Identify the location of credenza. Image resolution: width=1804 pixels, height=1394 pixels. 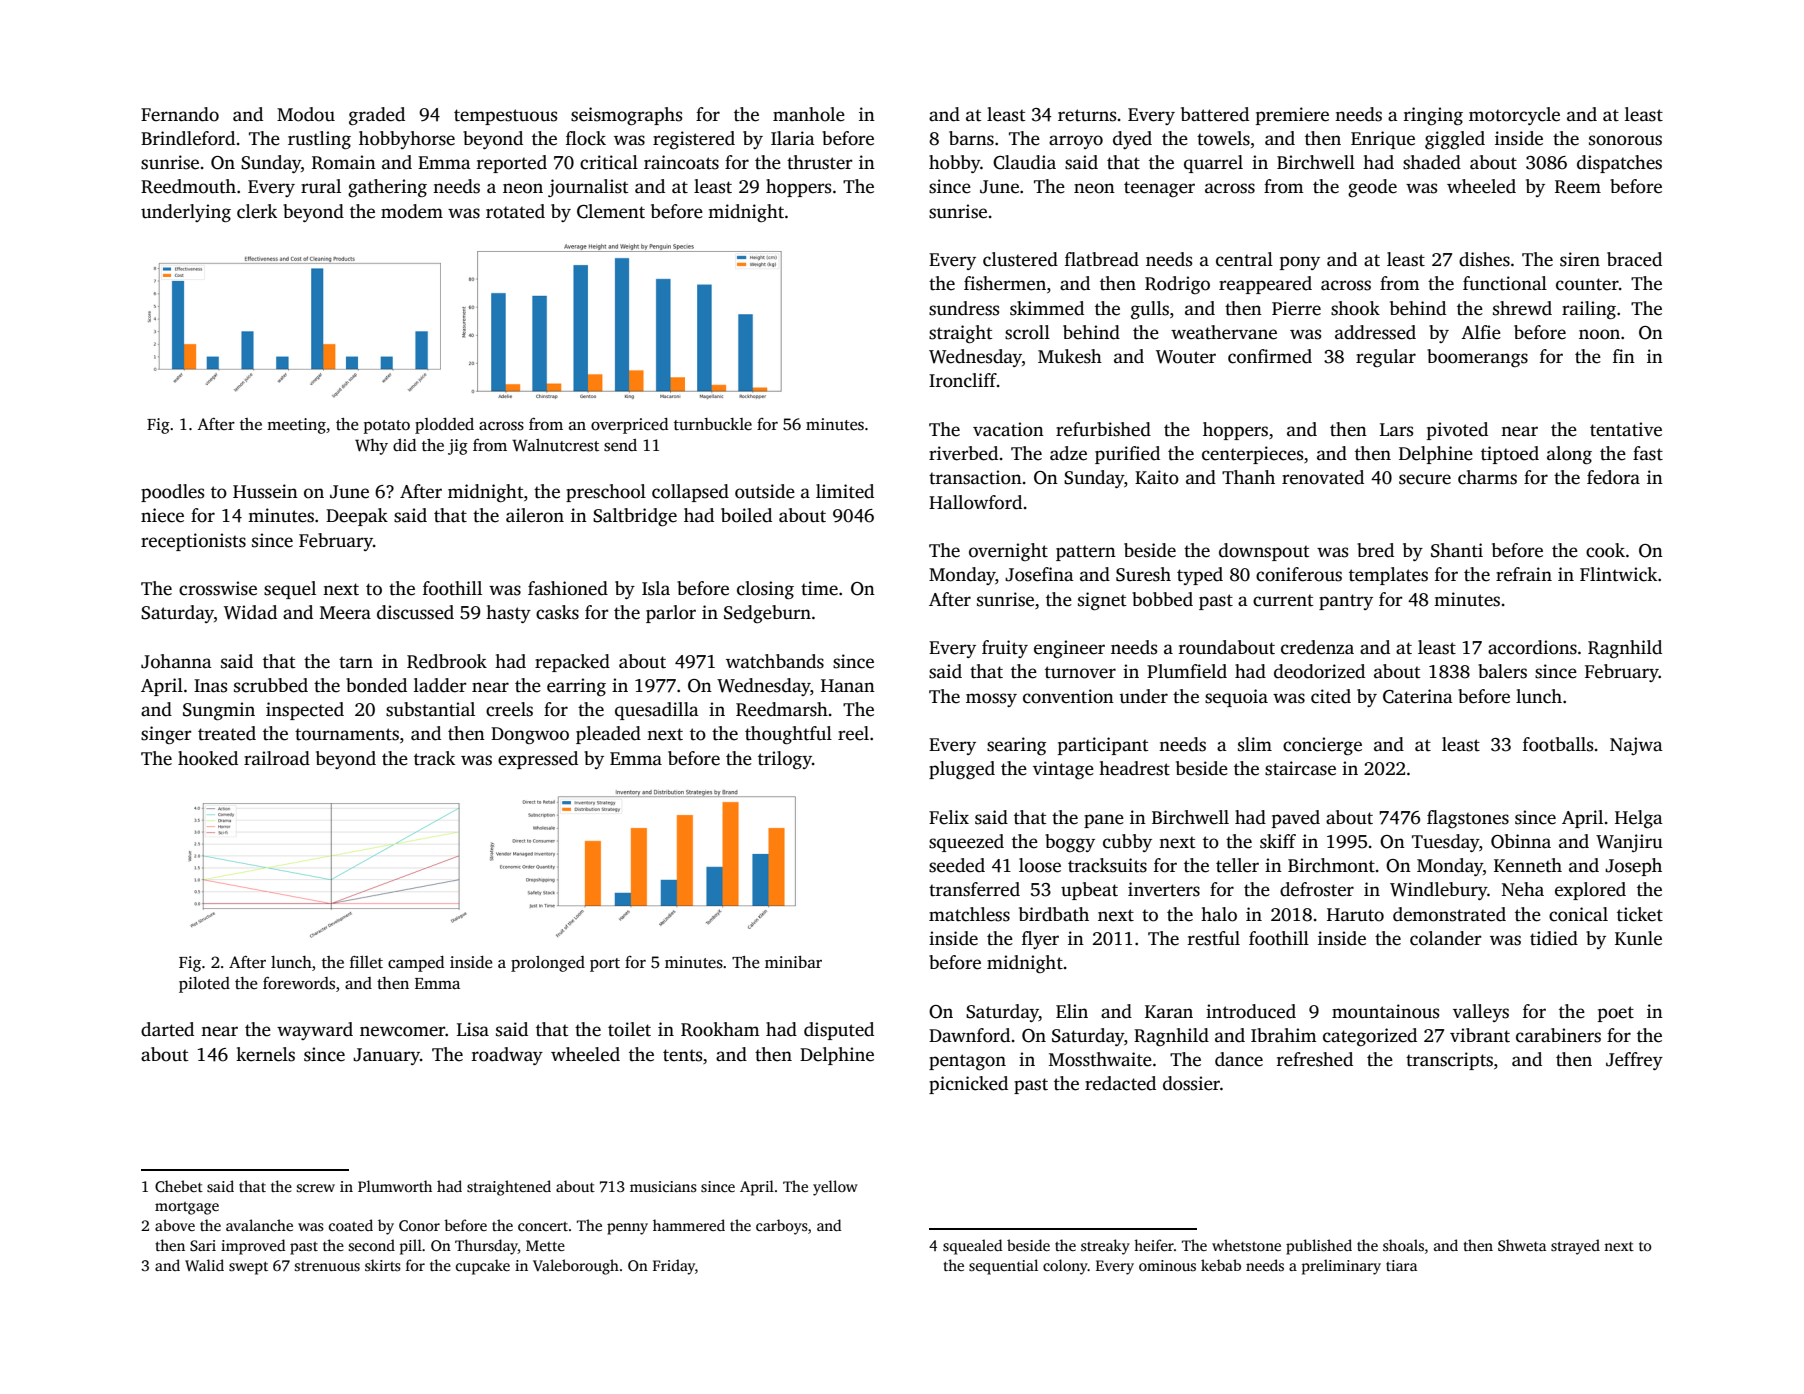
(1317, 647).
